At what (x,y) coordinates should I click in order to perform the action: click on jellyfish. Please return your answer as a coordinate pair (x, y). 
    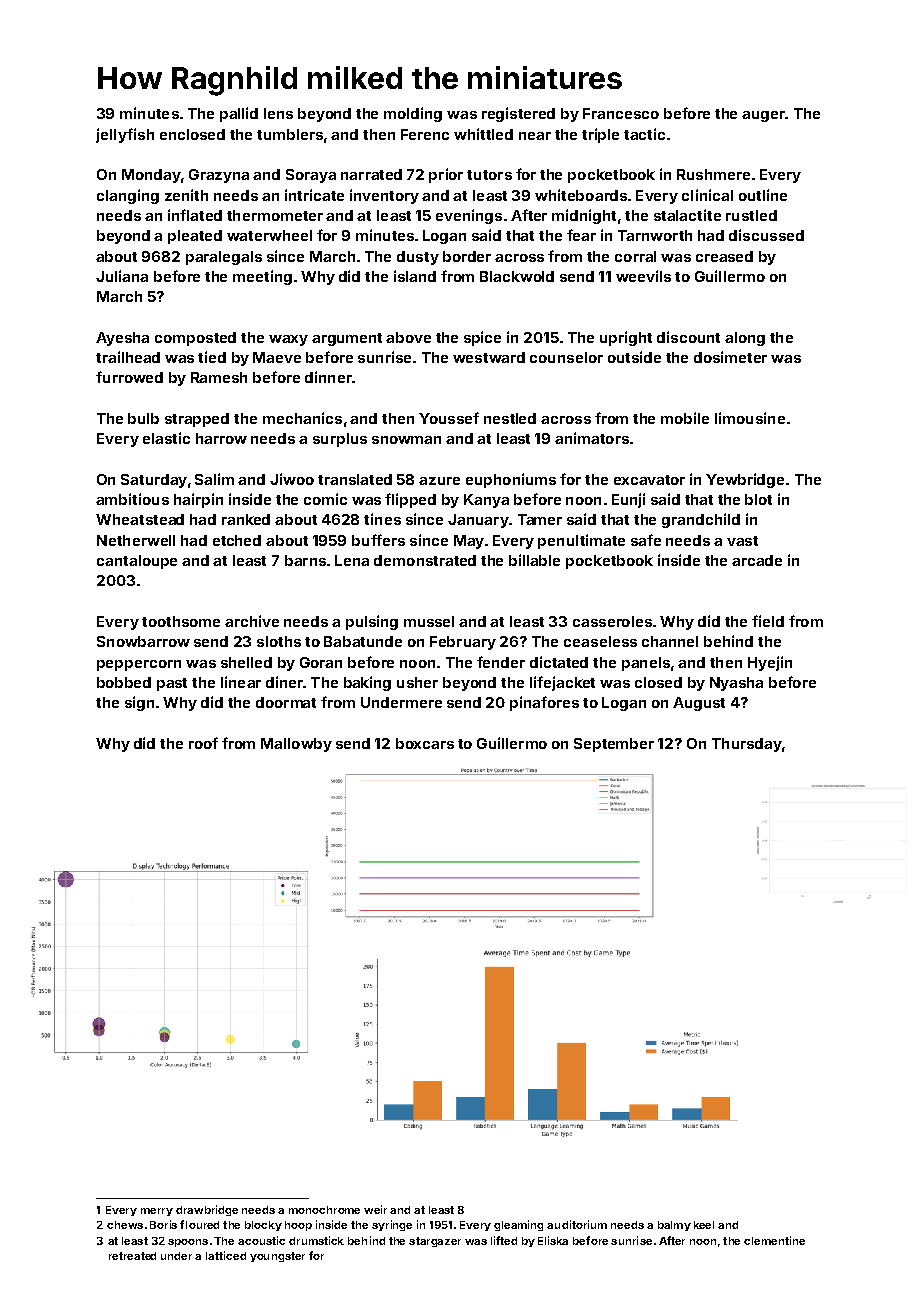
    Looking at the image, I should click on (125, 135).
